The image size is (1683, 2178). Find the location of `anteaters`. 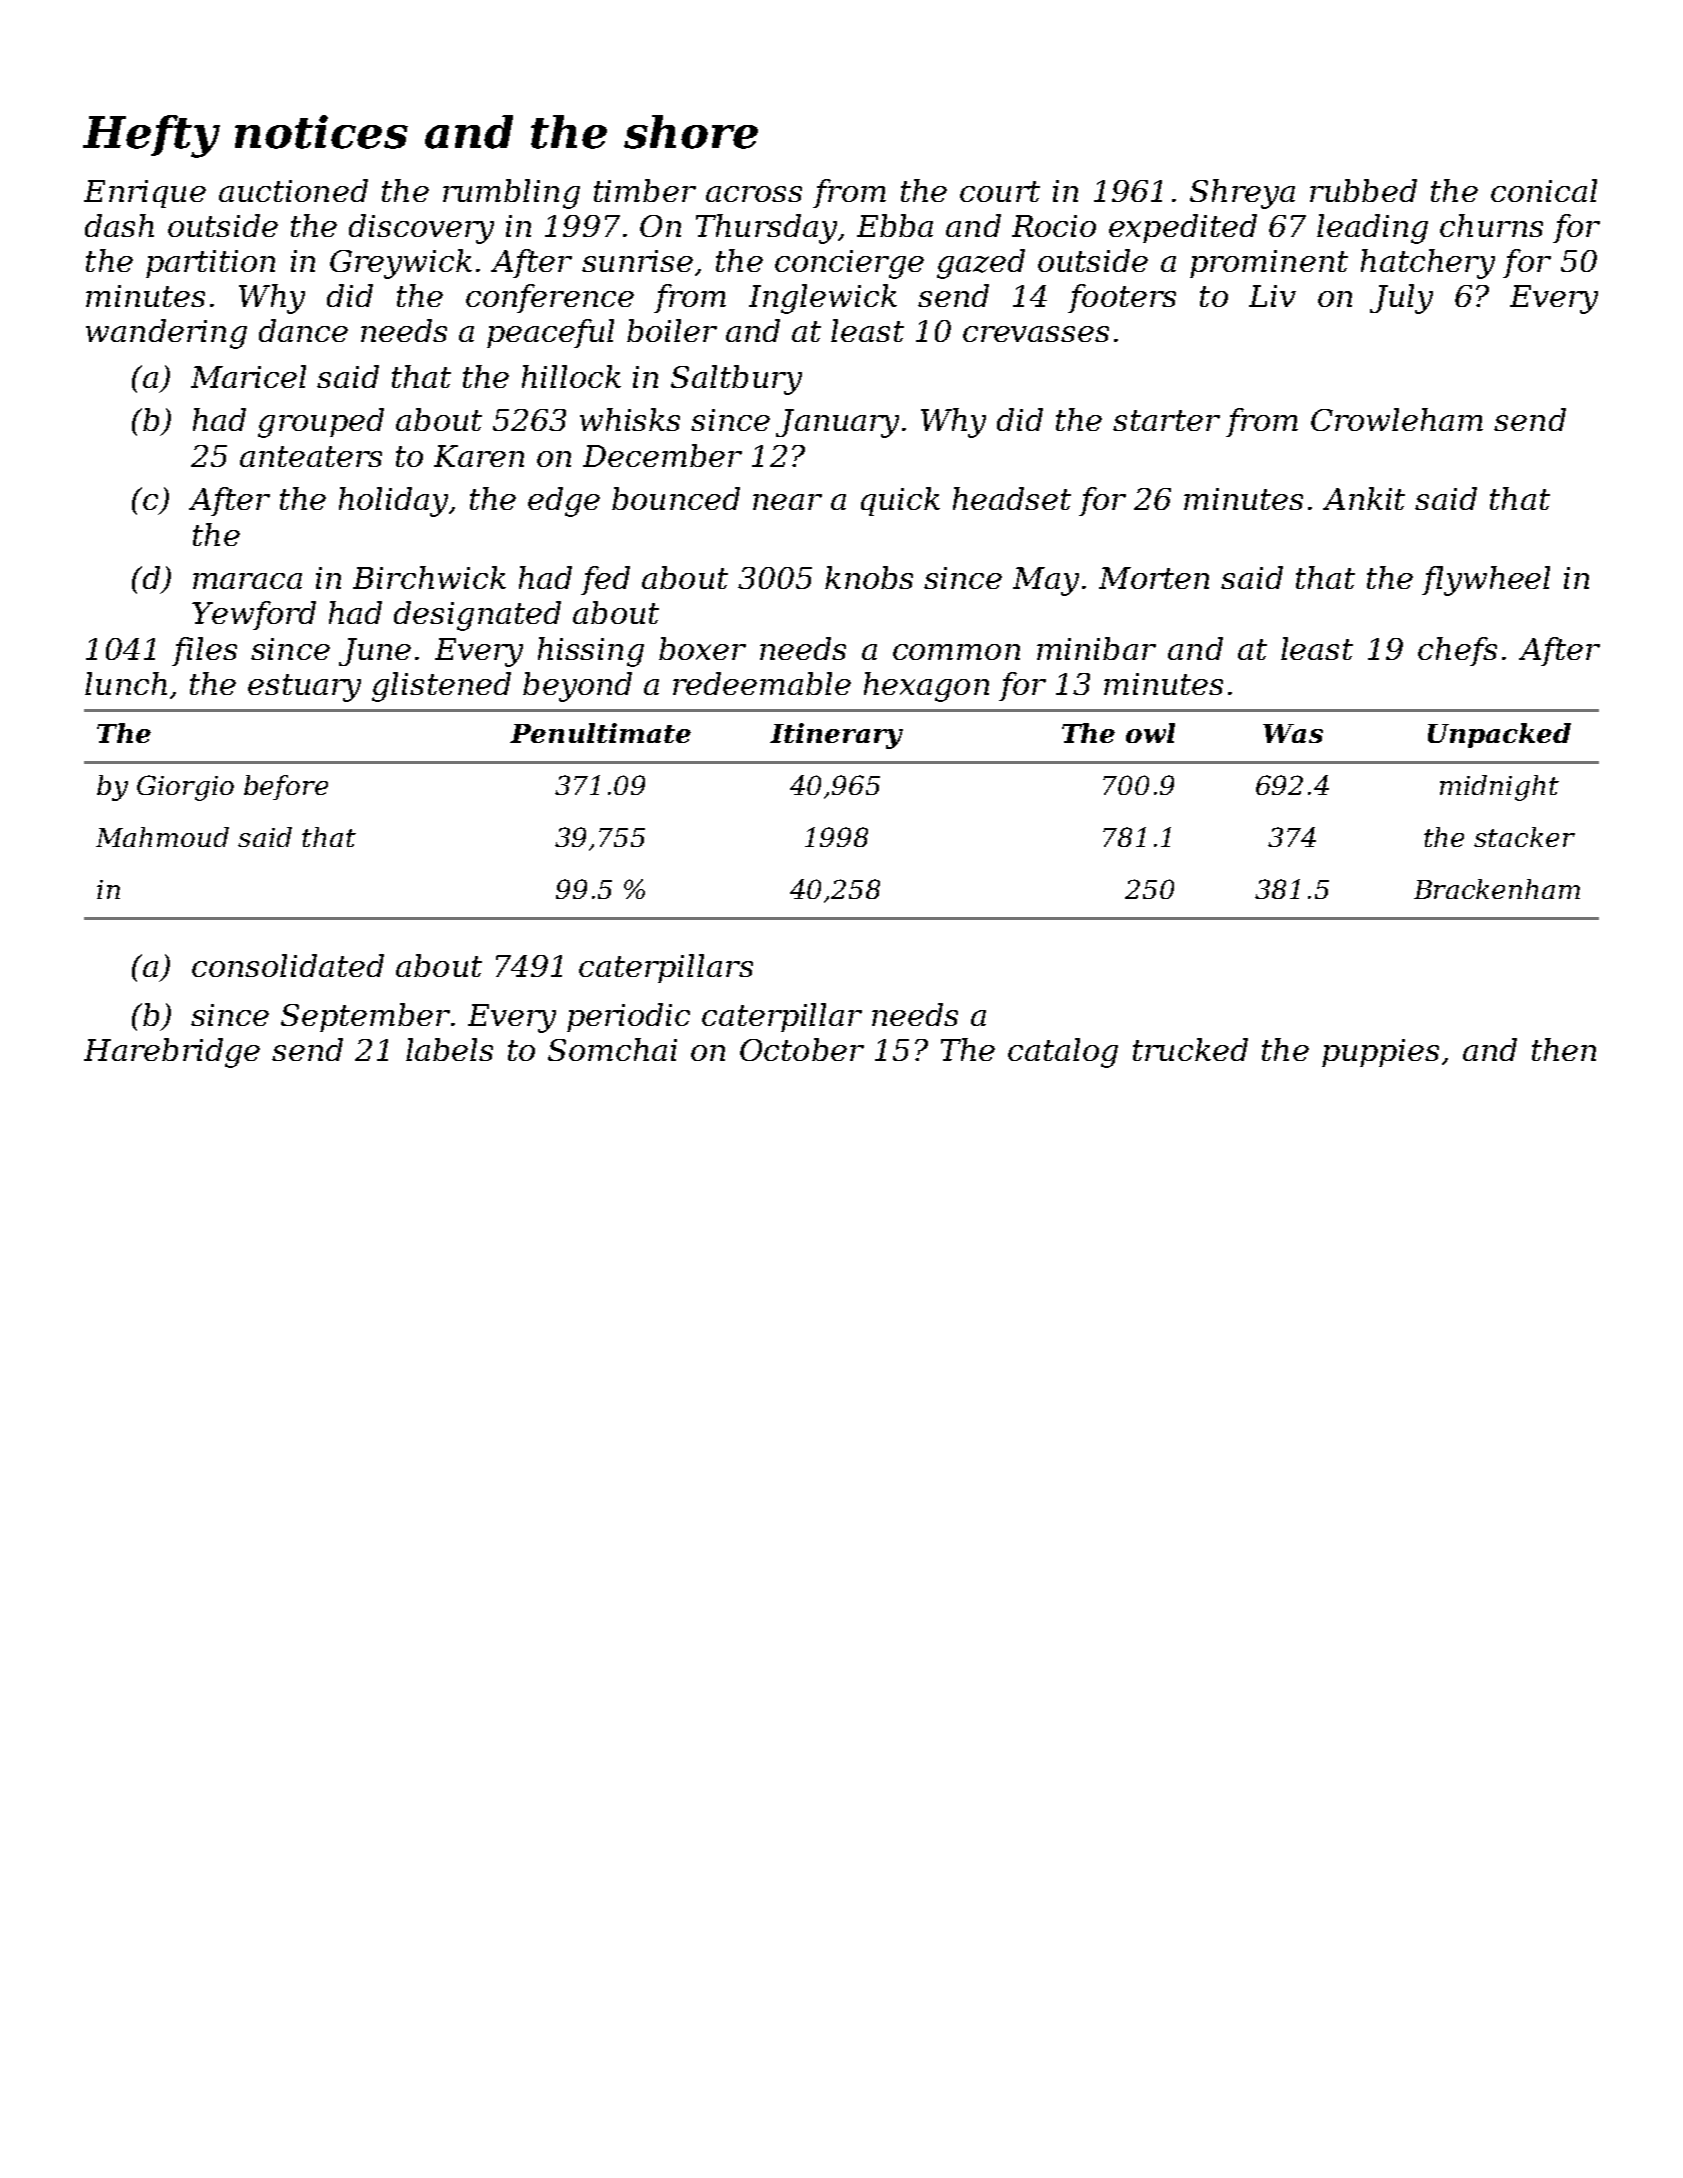

anteaters is located at coordinates (311, 456).
